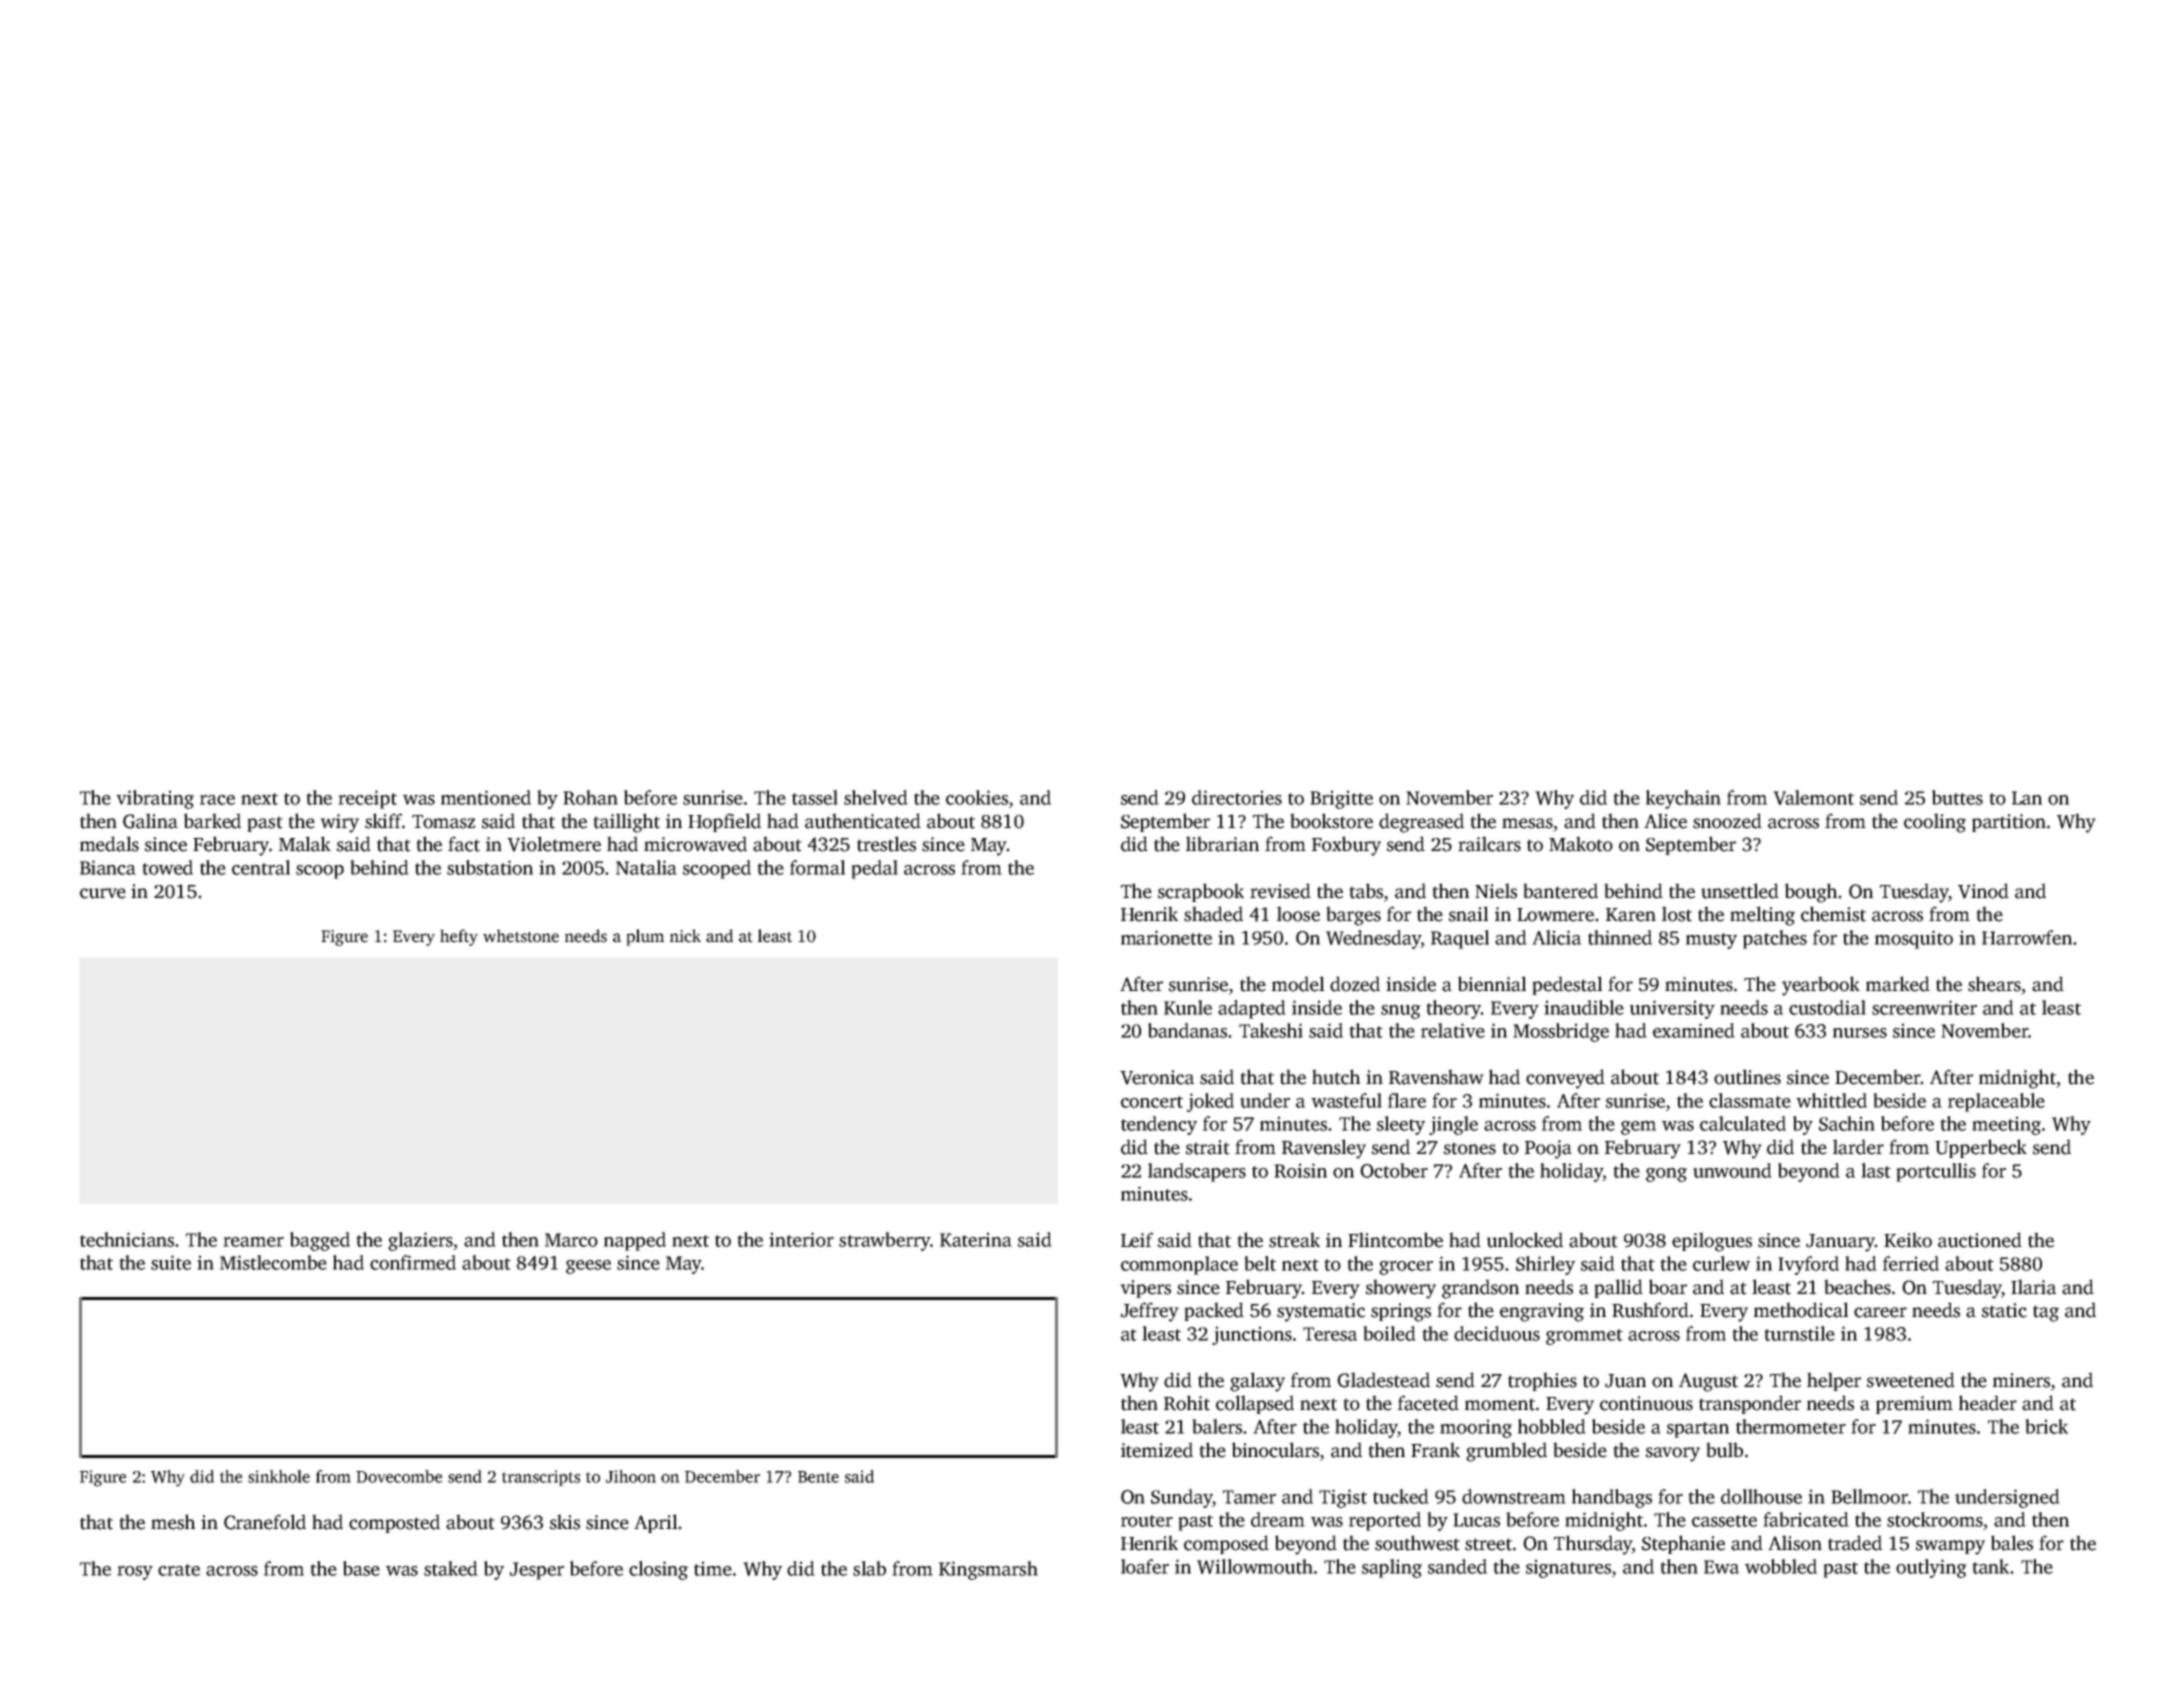 This screenshot has width=2178, height=1683. Describe the element at coordinates (537, 1571) in the screenshot. I see `Jesper` at that location.
